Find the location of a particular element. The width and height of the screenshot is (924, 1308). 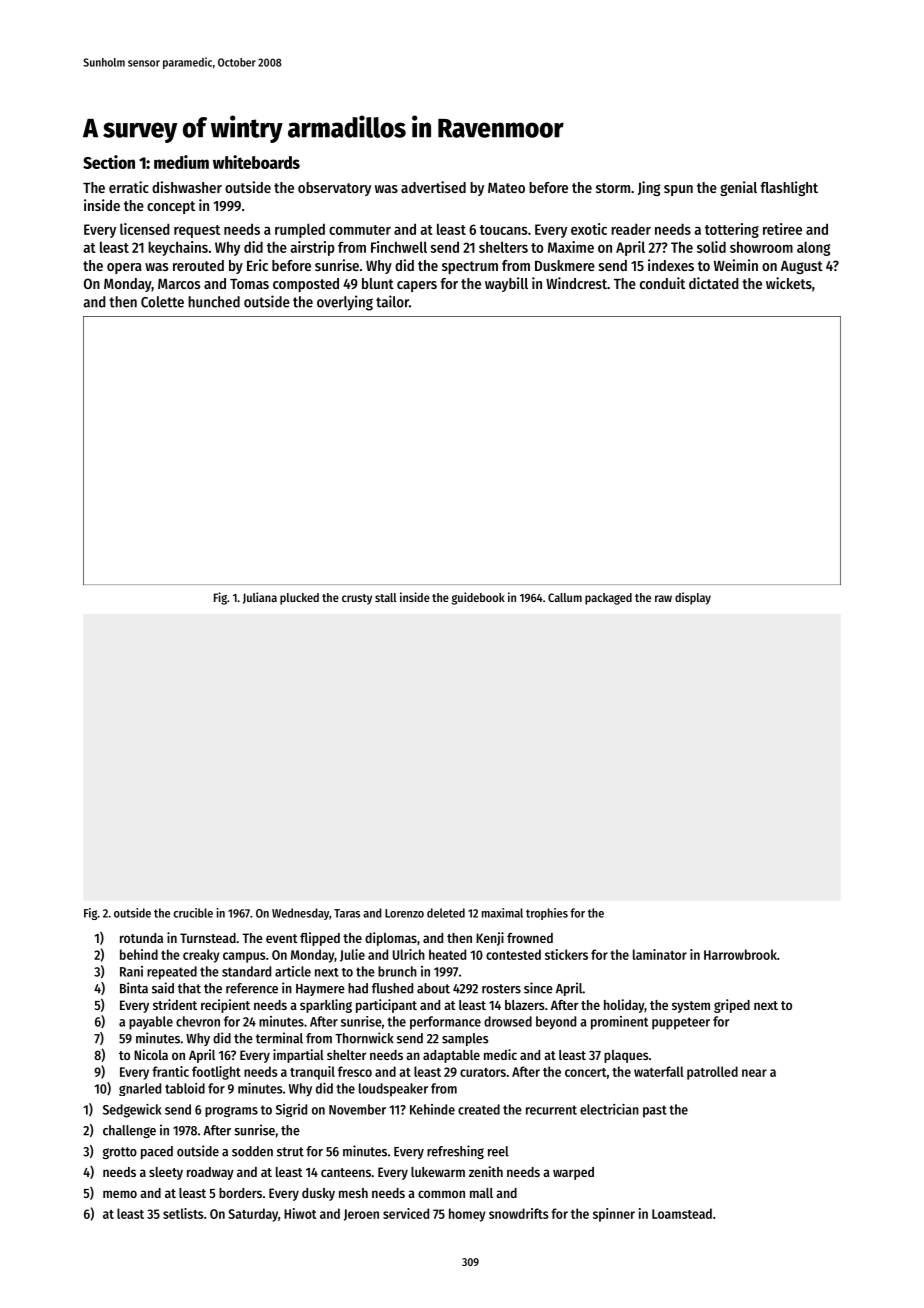

Colette is located at coordinates (162, 302).
